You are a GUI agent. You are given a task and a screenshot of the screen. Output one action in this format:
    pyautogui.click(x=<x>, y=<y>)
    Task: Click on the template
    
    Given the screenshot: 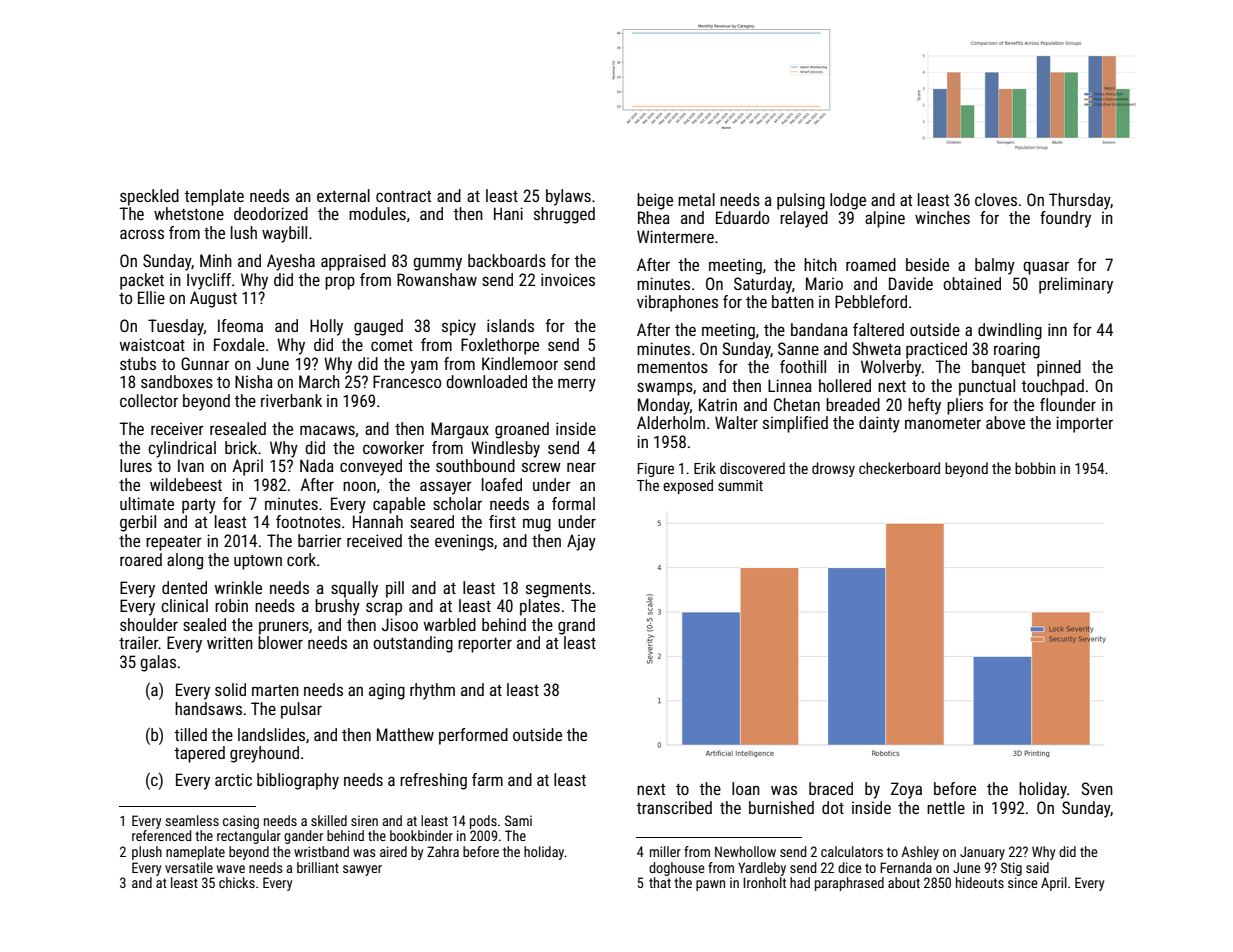 What is the action you would take?
    pyautogui.click(x=214, y=197)
